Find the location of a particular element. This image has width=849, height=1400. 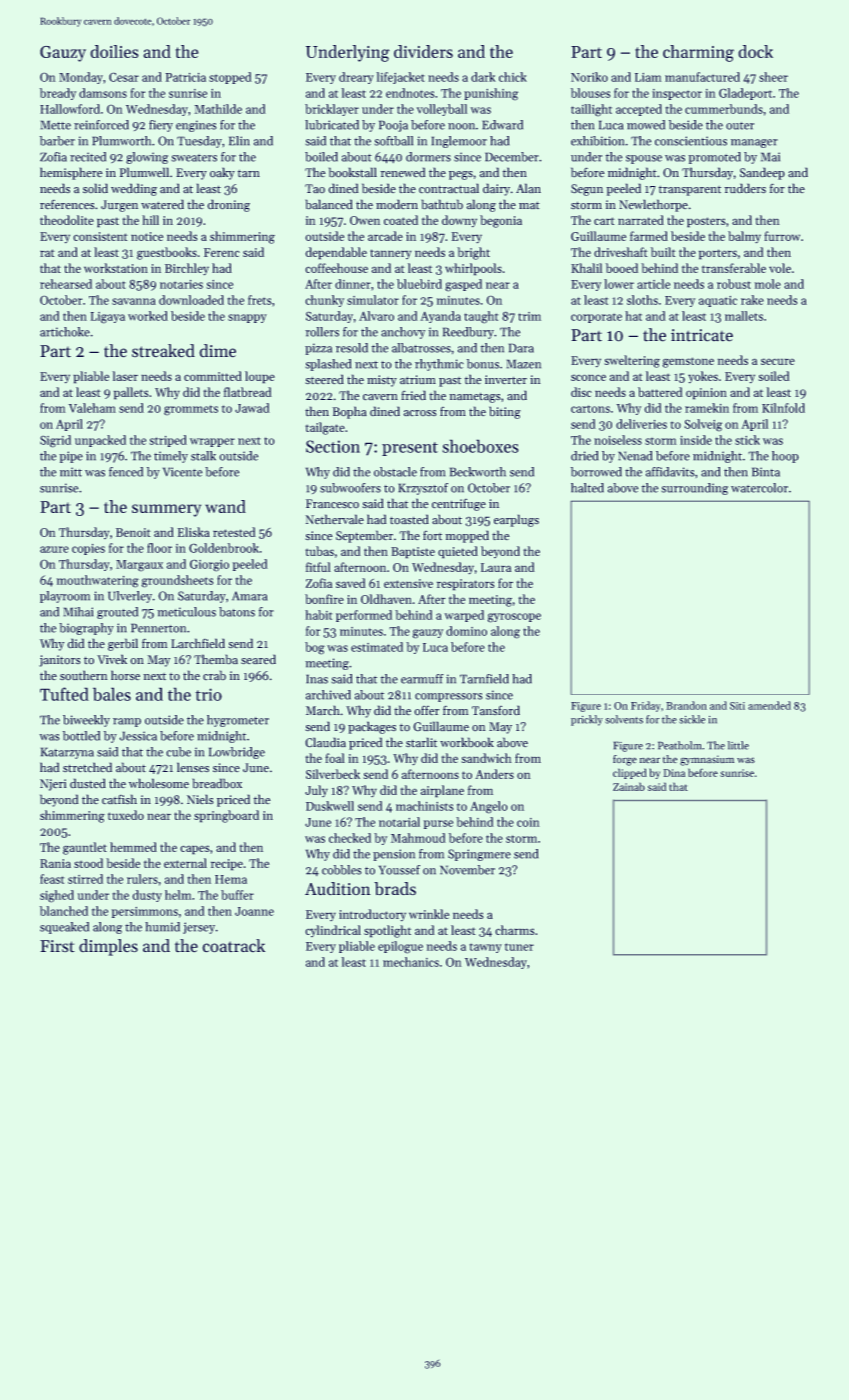

halted is located at coordinates (587, 488).
